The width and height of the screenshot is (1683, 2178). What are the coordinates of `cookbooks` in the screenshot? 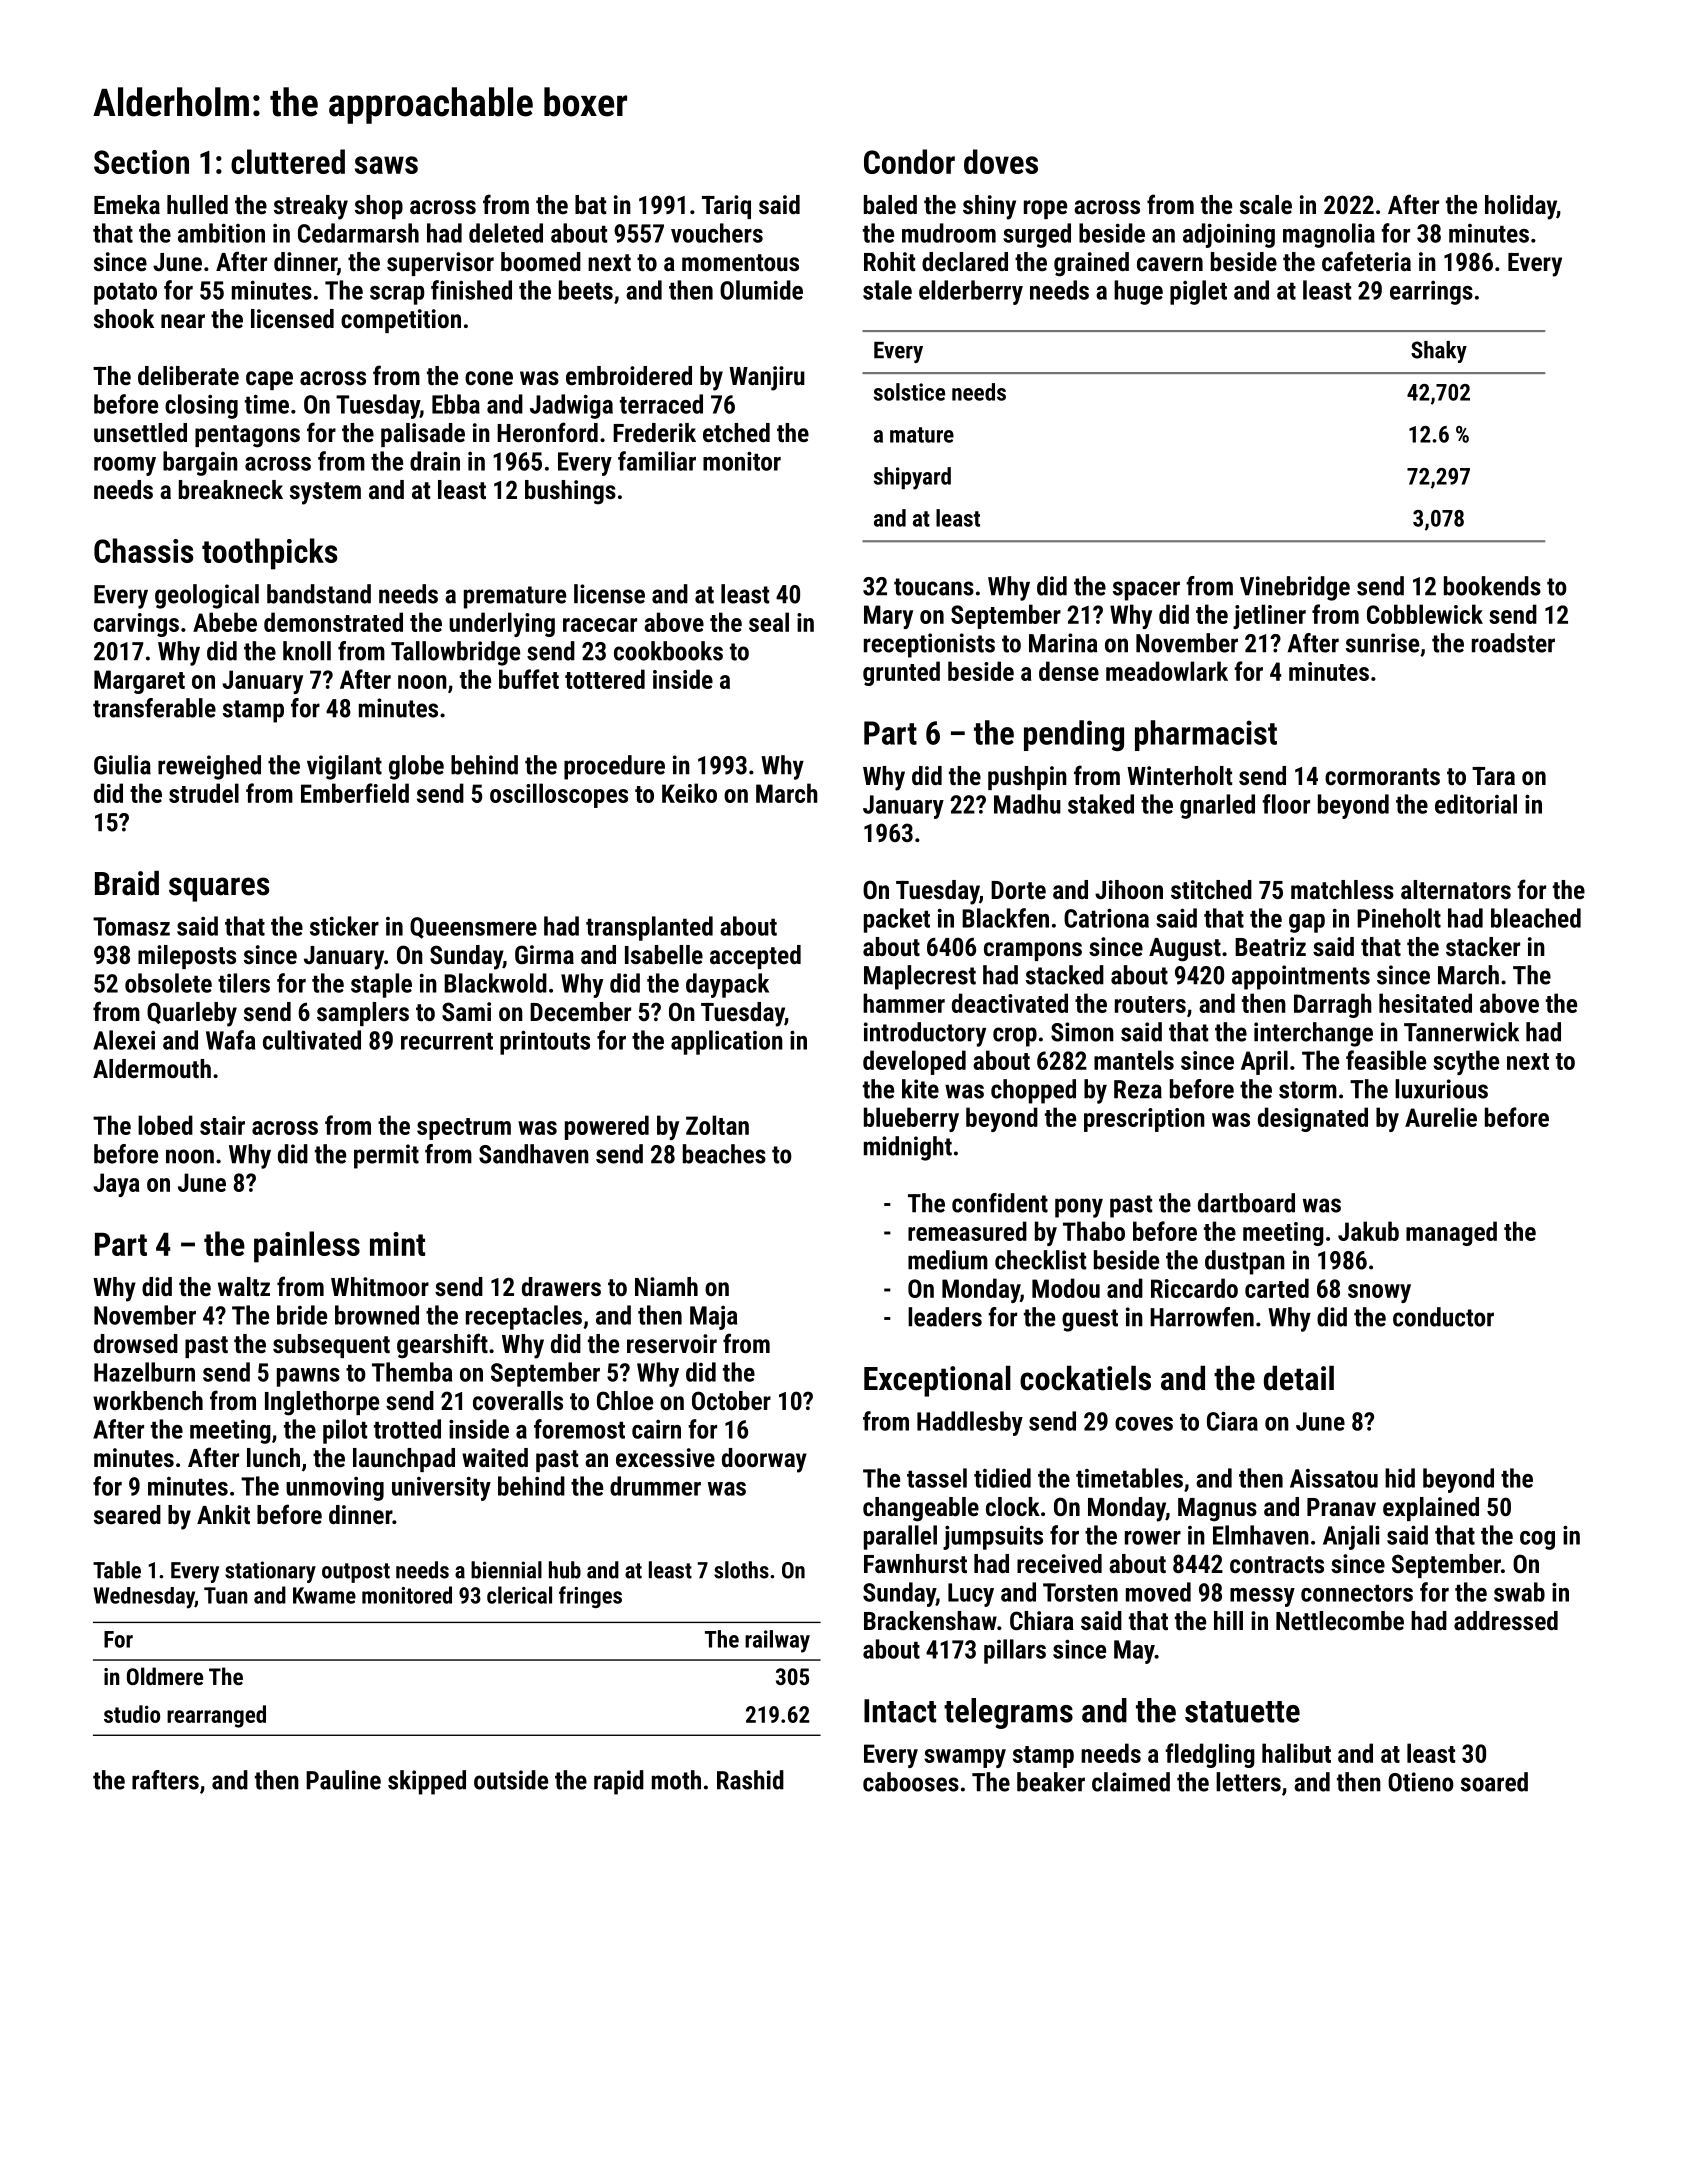 It's located at (668, 651).
